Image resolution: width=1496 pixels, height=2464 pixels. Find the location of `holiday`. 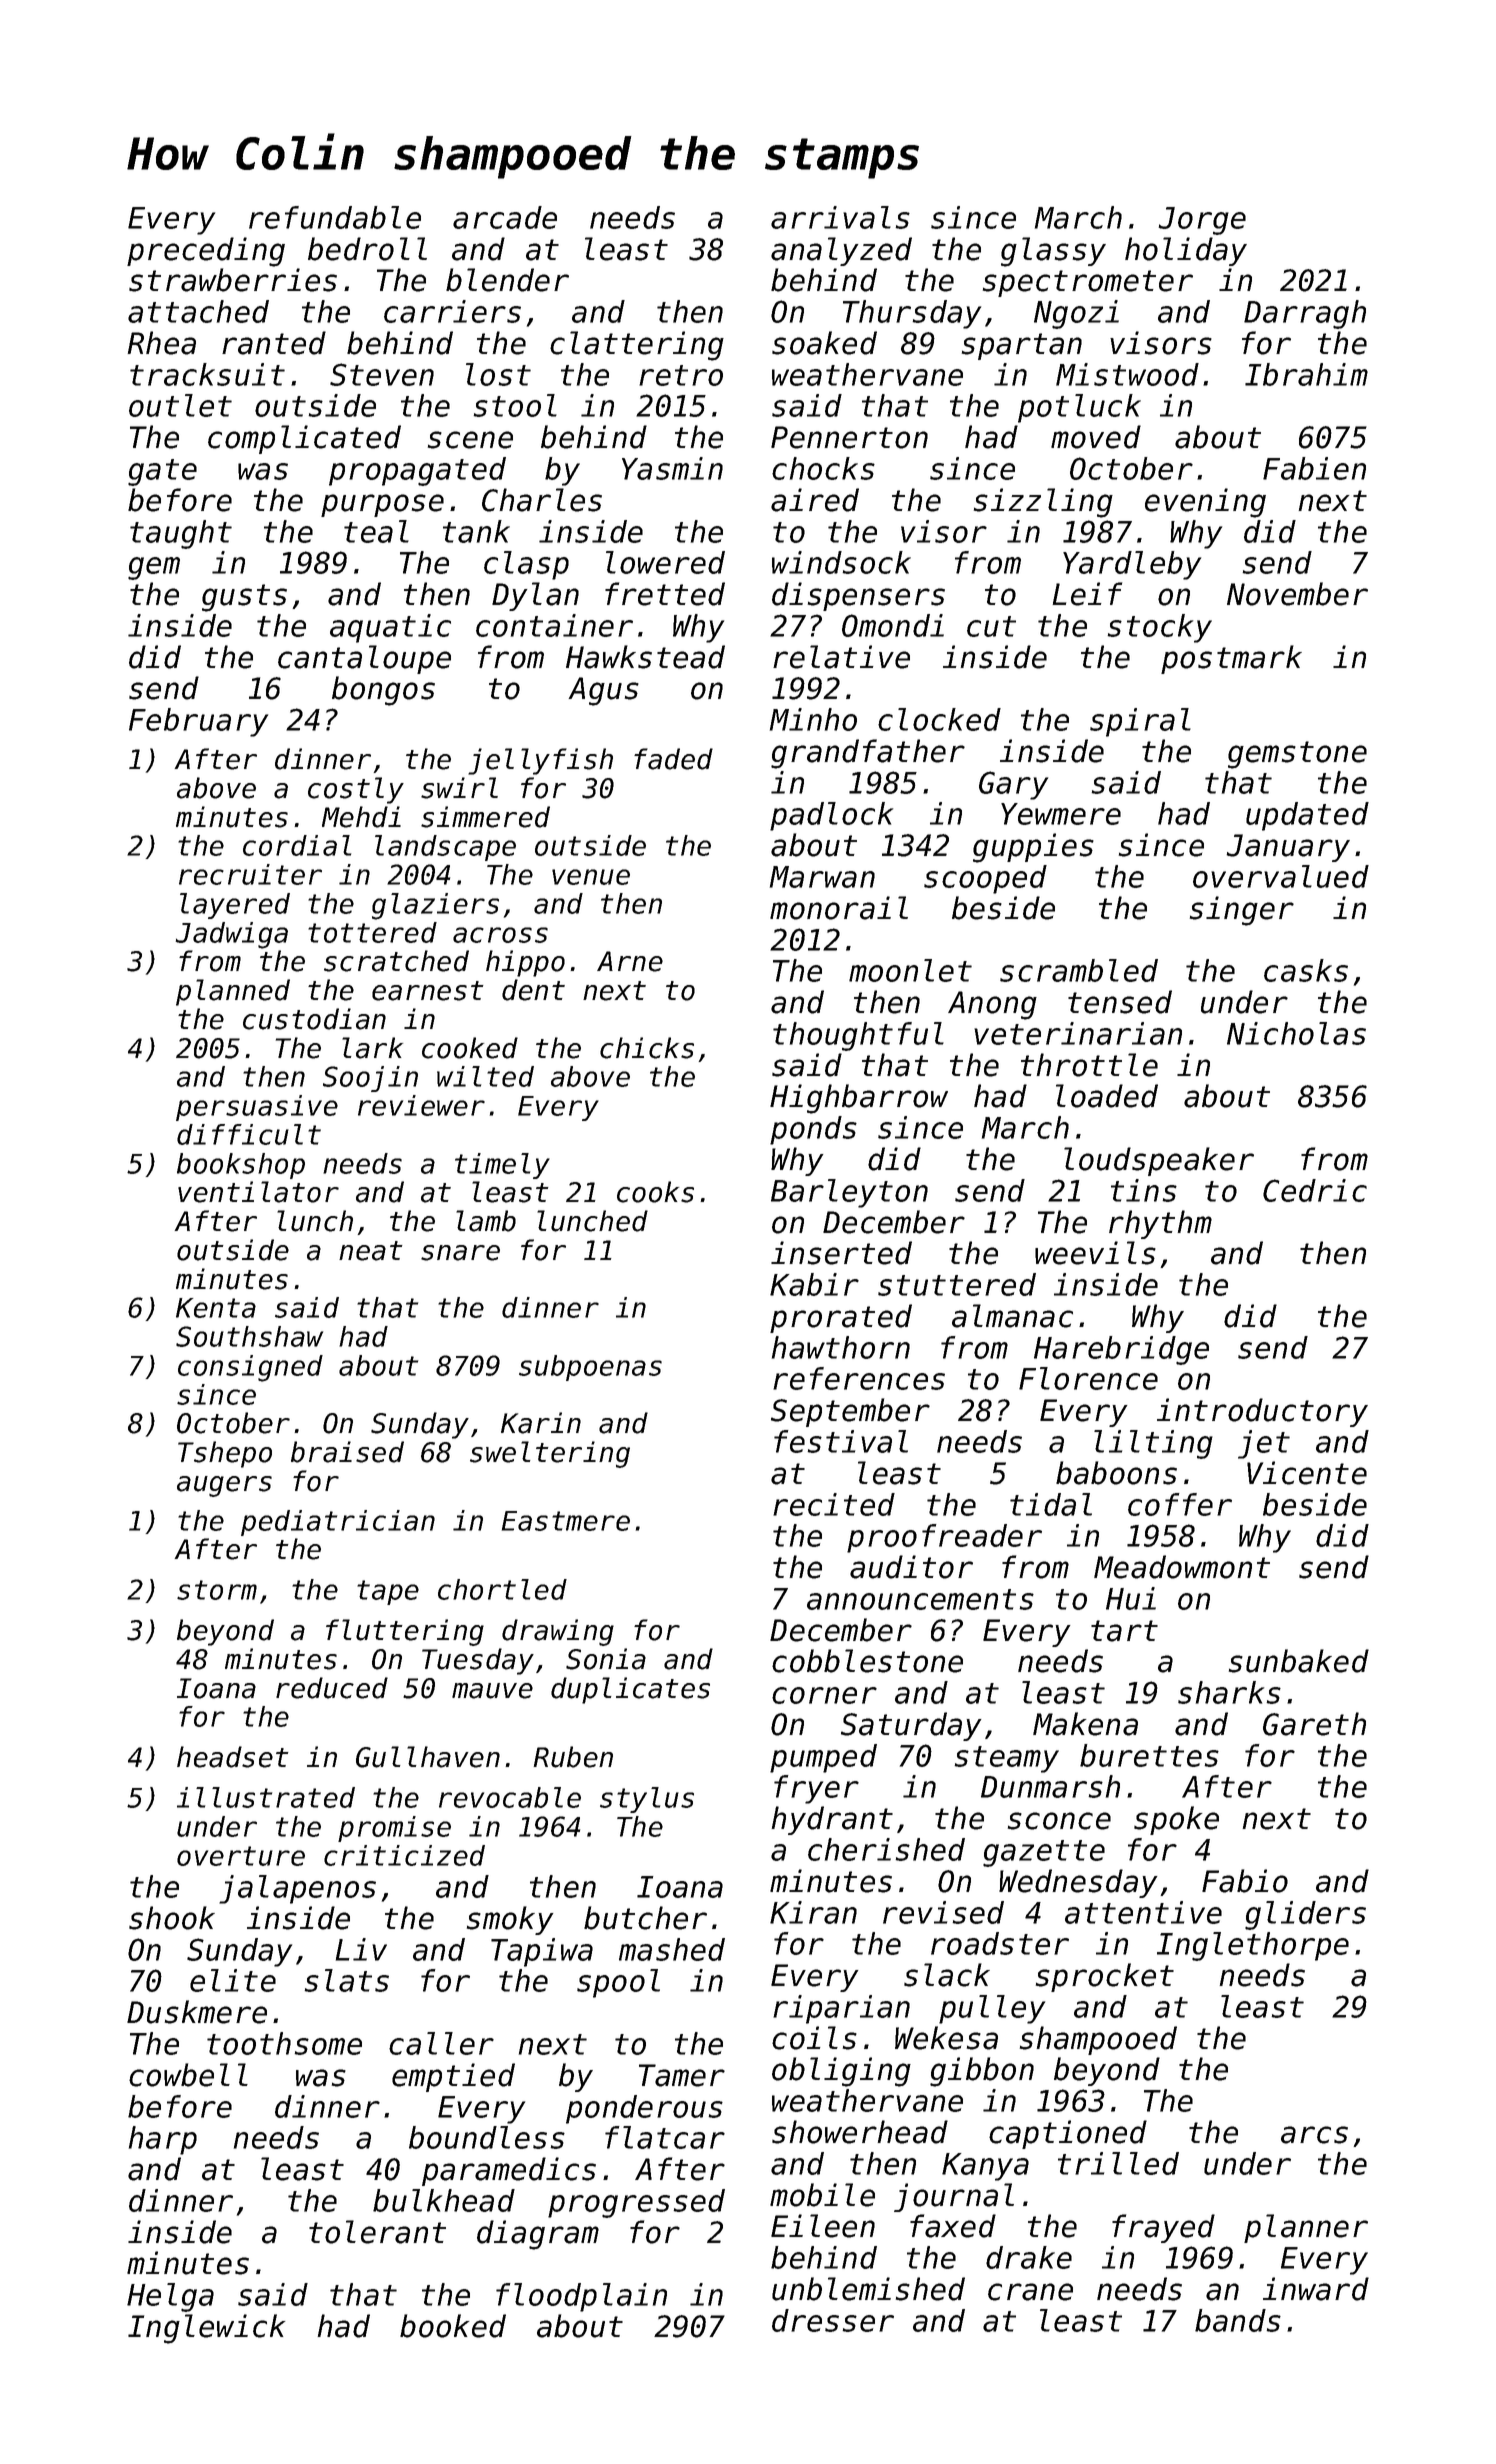

holiday is located at coordinates (1186, 251).
